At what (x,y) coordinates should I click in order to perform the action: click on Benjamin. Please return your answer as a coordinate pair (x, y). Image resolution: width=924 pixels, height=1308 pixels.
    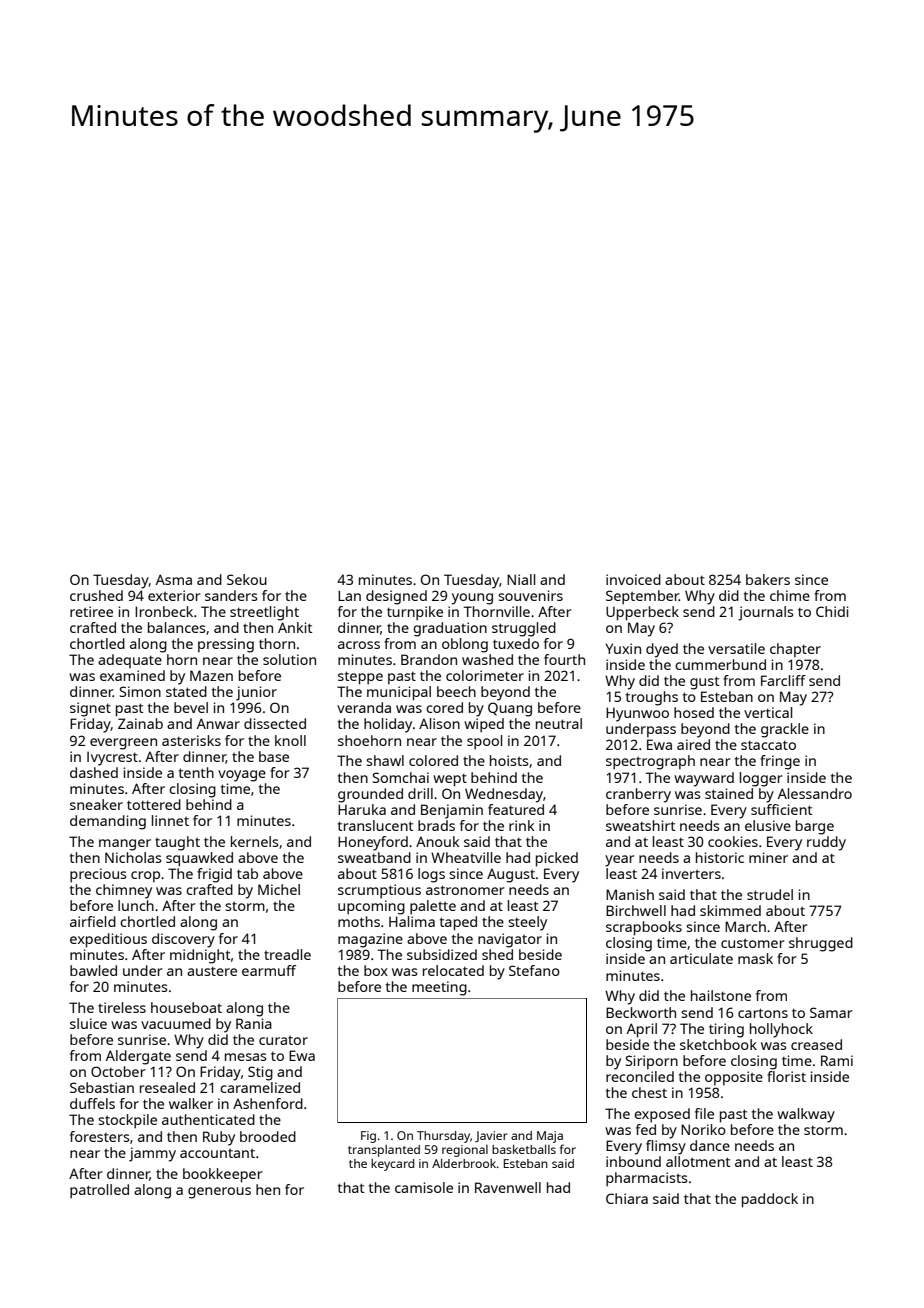
    Looking at the image, I should click on (452, 811).
